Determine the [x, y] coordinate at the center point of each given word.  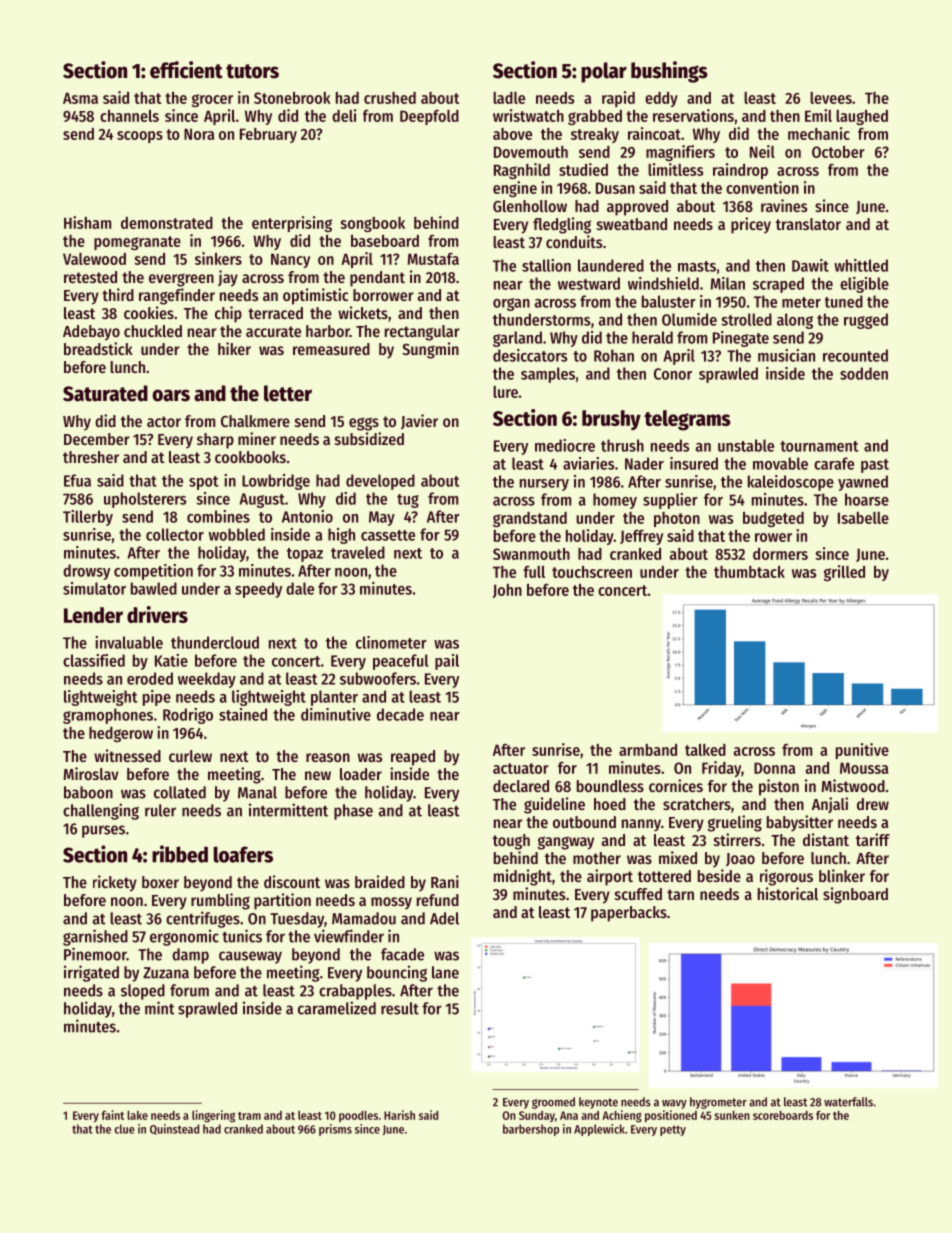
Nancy [290, 260]
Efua [77, 480]
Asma [80, 98]
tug [408, 501]
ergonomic [184, 937]
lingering [213, 1116]
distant [826, 839]
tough [511, 842]
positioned [671, 1116]
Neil [762, 151]
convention [762, 187]
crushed [390, 98]
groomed [553, 1103]
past [875, 466]
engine [515, 189]
